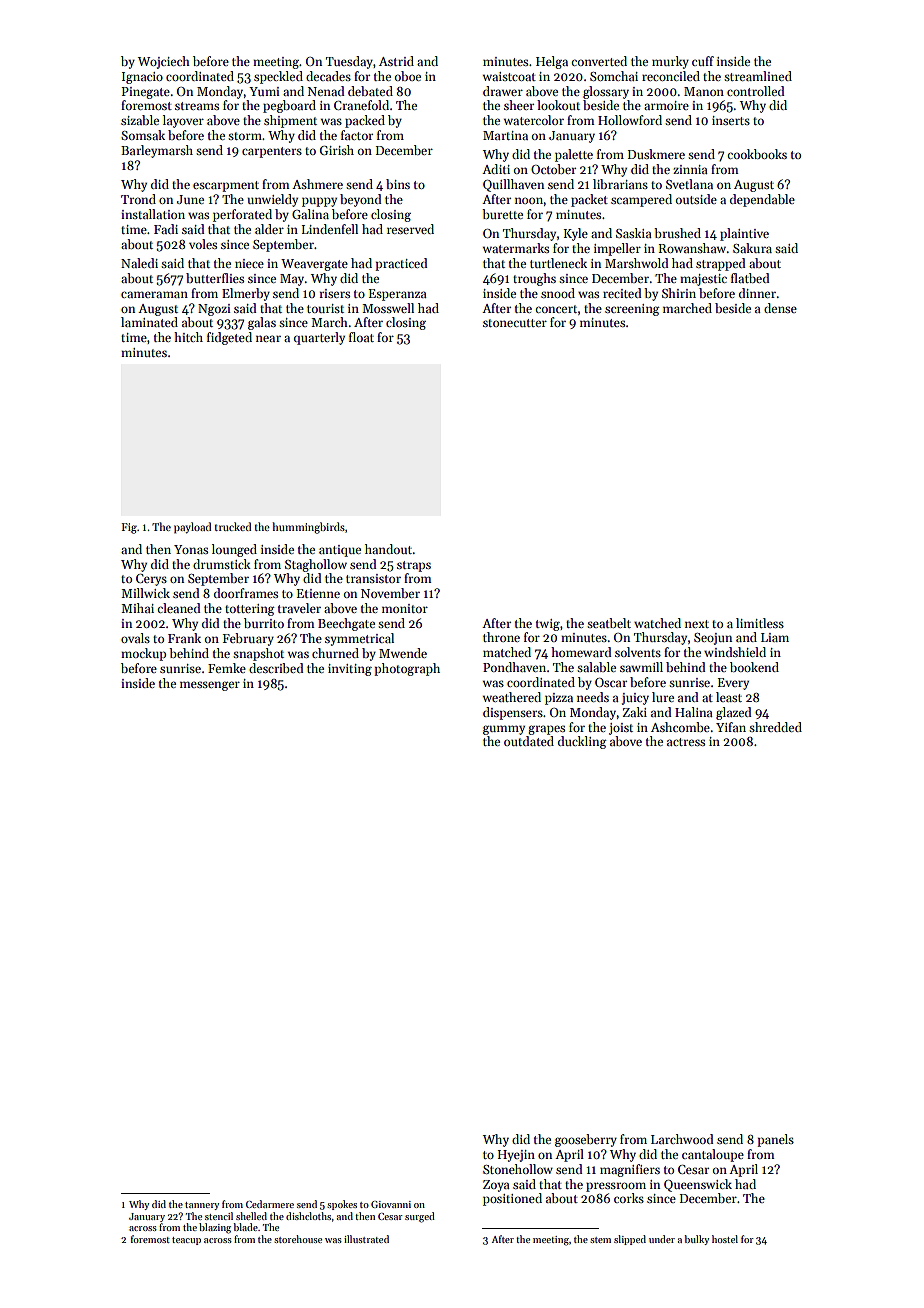 The height and width of the document is (1308, 924). What do you see at coordinates (704, 91) in the document?
I see `Manon` at bounding box center [704, 91].
